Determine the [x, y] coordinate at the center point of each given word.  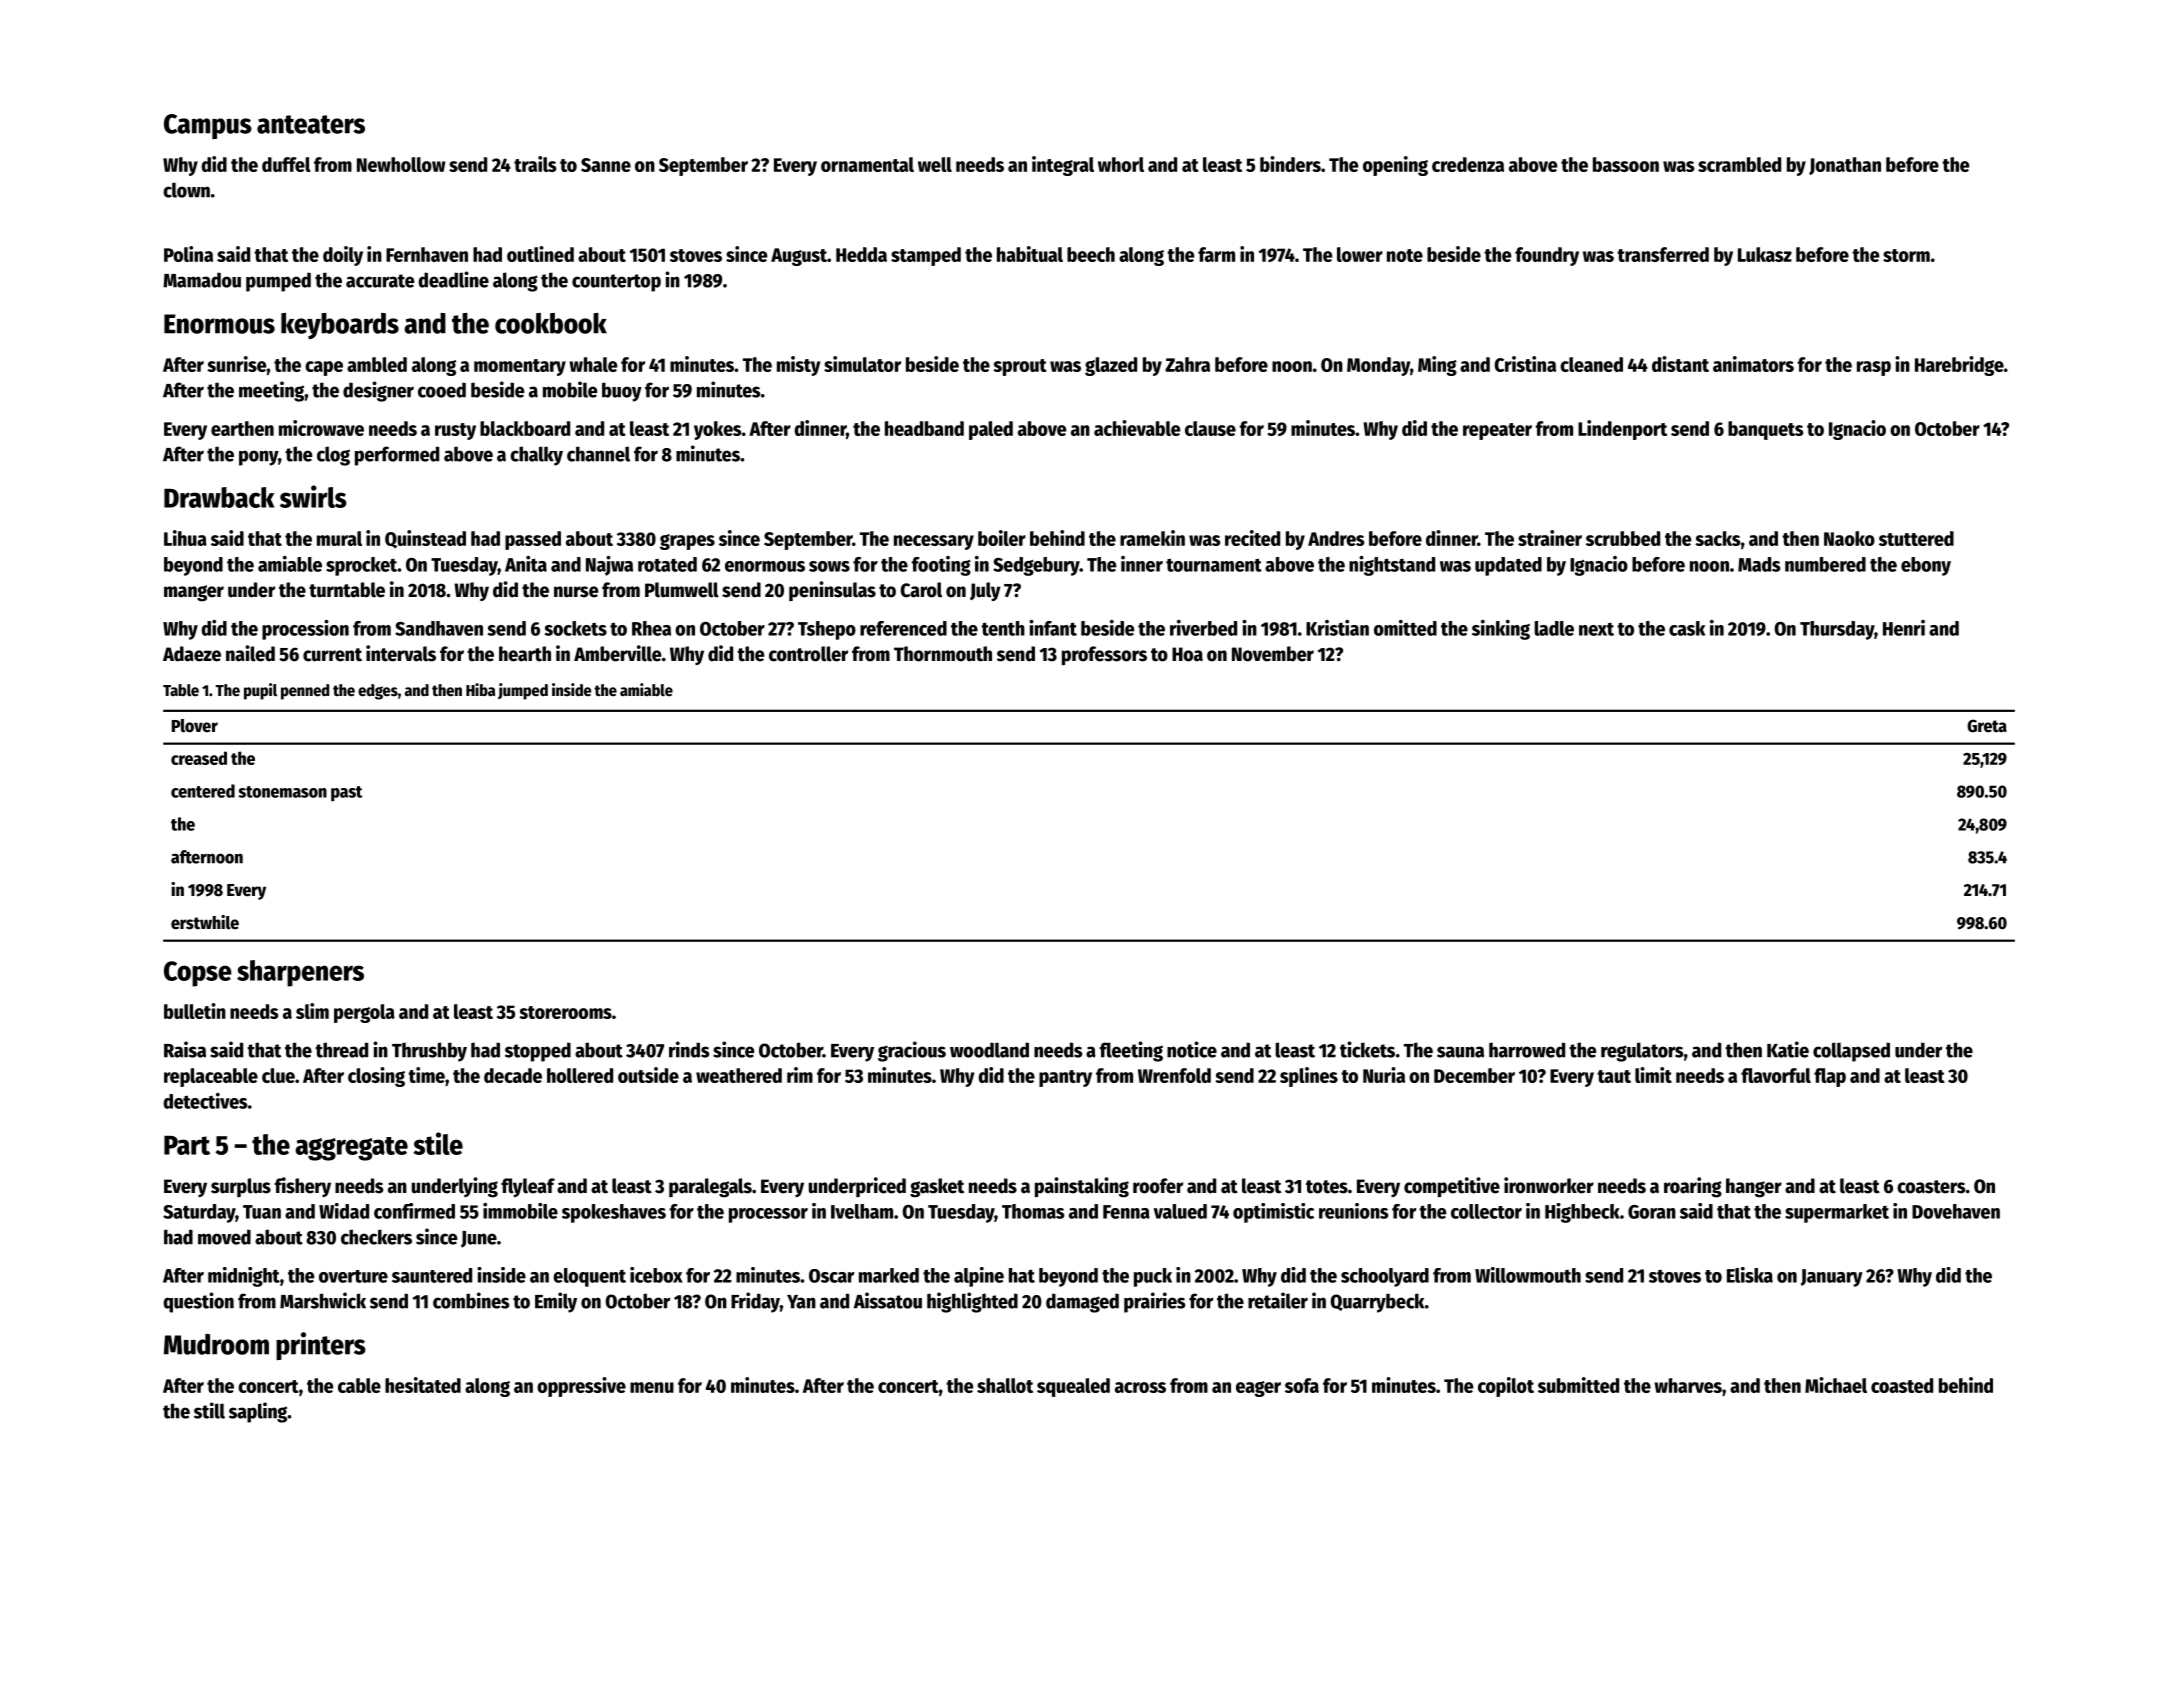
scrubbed [1623, 538]
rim [800, 1075]
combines [471, 1300]
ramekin [1152, 538]
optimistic [1273, 1213]
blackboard [525, 428]
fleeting [1131, 1051]
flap [1830, 1077]
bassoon [1626, 164]
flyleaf [528, 1187]
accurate [380, 281]
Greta [1987, 726]
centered [203, 791]
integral [1063, 166]
